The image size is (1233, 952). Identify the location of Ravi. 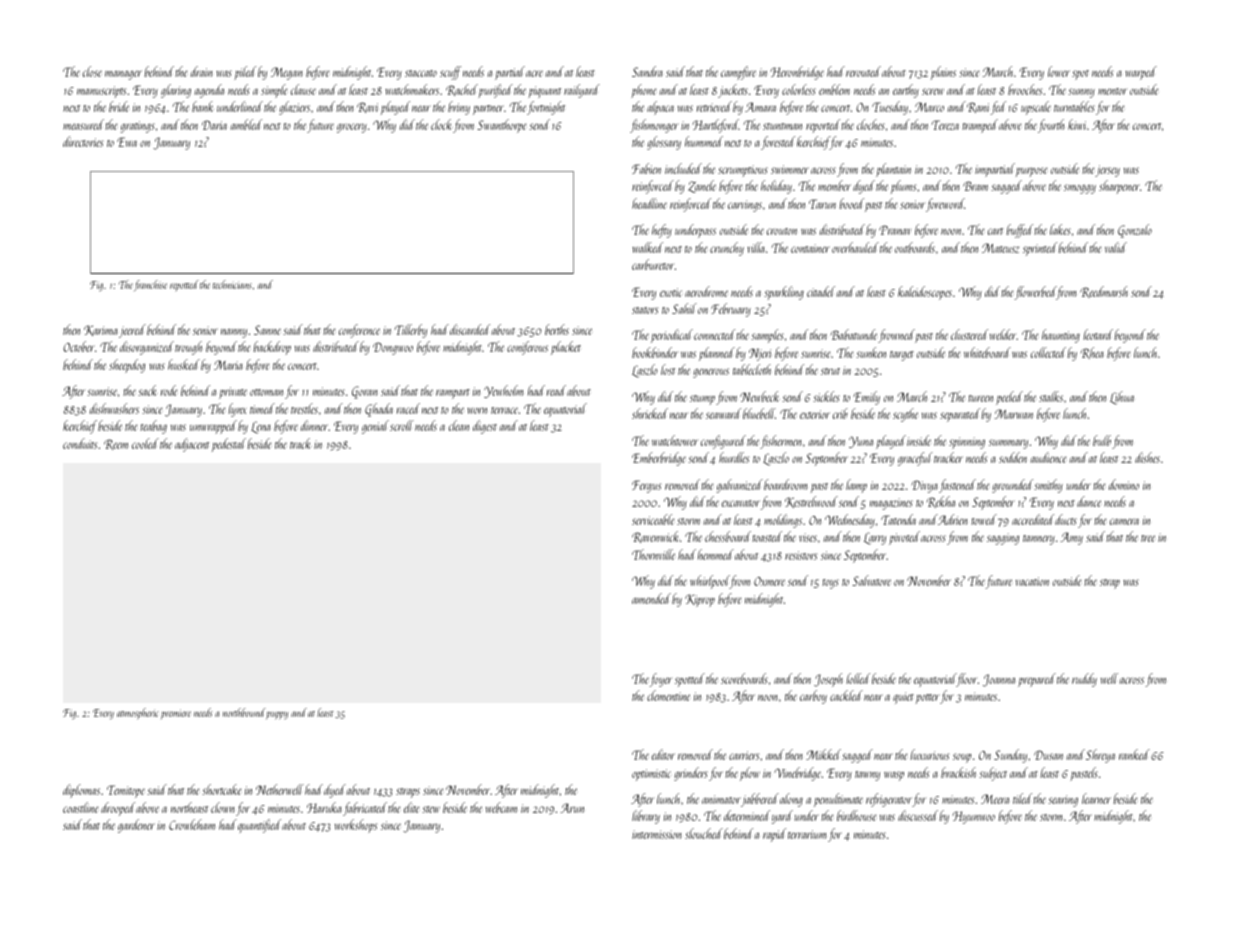
(367, 107).
